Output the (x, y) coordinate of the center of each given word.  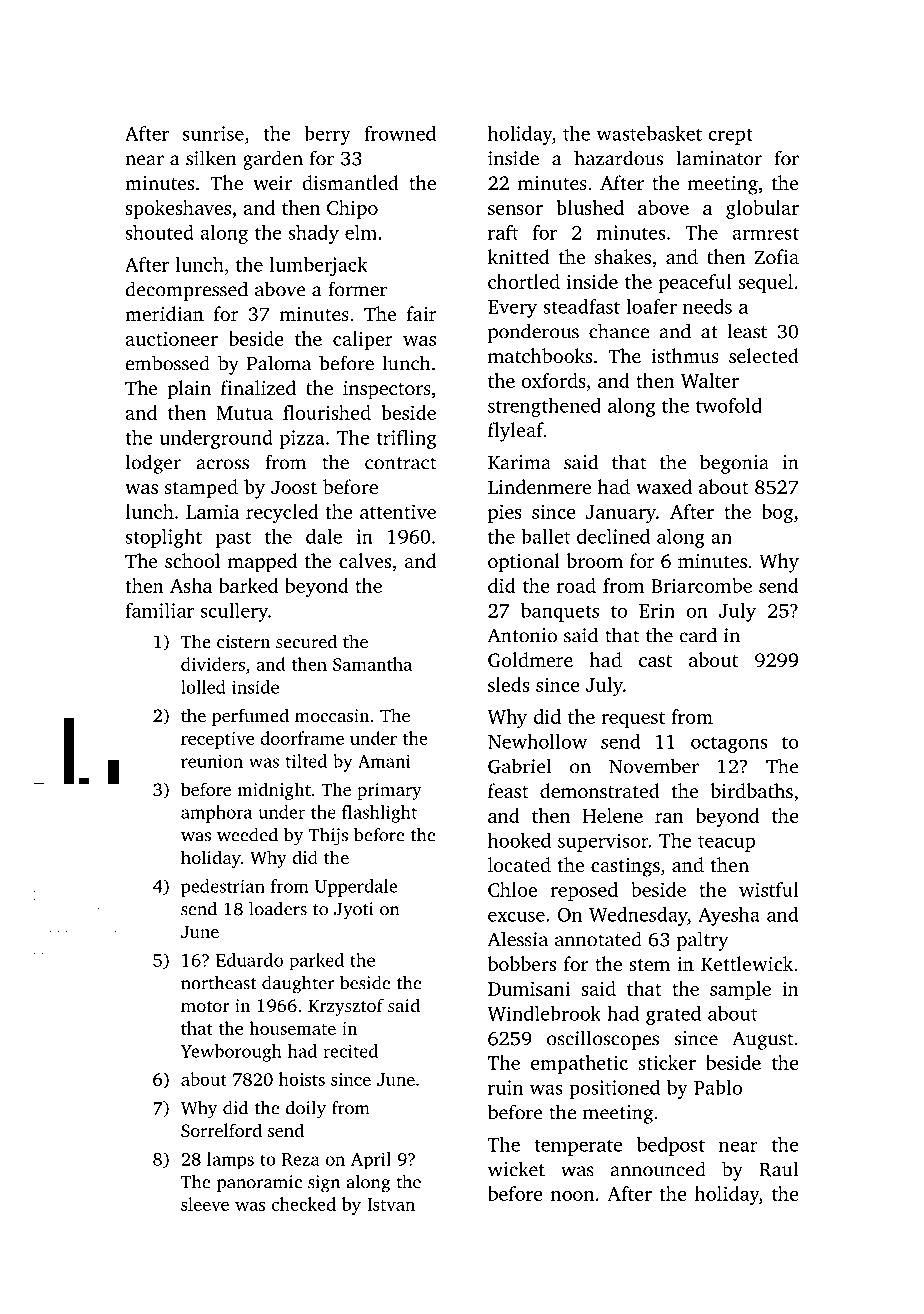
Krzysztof (346, 1007)
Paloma (279, 363)
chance (619, 331)
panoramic (259, 1184)
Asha (191, 585)
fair (422, 313)
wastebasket (649, 133)
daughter (298, 985)
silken (211, 158)
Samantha (372, 664)
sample (740, 990)
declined (613, 536)
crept (730, 136)
